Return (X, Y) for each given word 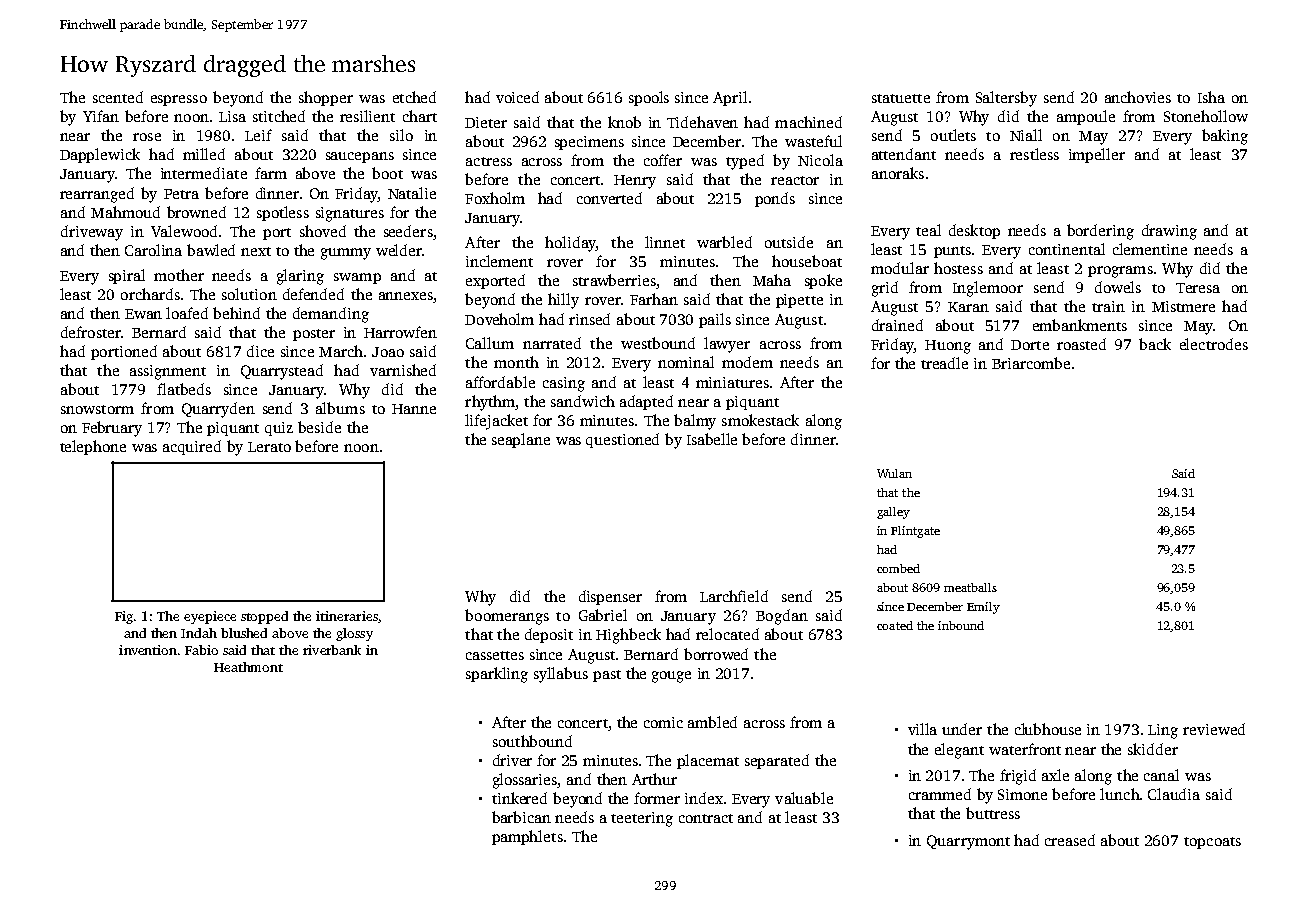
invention (148, 650)
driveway (92, 233)
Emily (983, 608)
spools (649, 98)
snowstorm (97, 409)
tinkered (519, 798)
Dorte (1030, 345)
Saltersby (1006, 99)
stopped (264, 617)
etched (414, 97)
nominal (686, 362)
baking (1225, 137)
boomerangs (507, 617)
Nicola (820, 160)
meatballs (970, 587)
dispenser (610, 597)
